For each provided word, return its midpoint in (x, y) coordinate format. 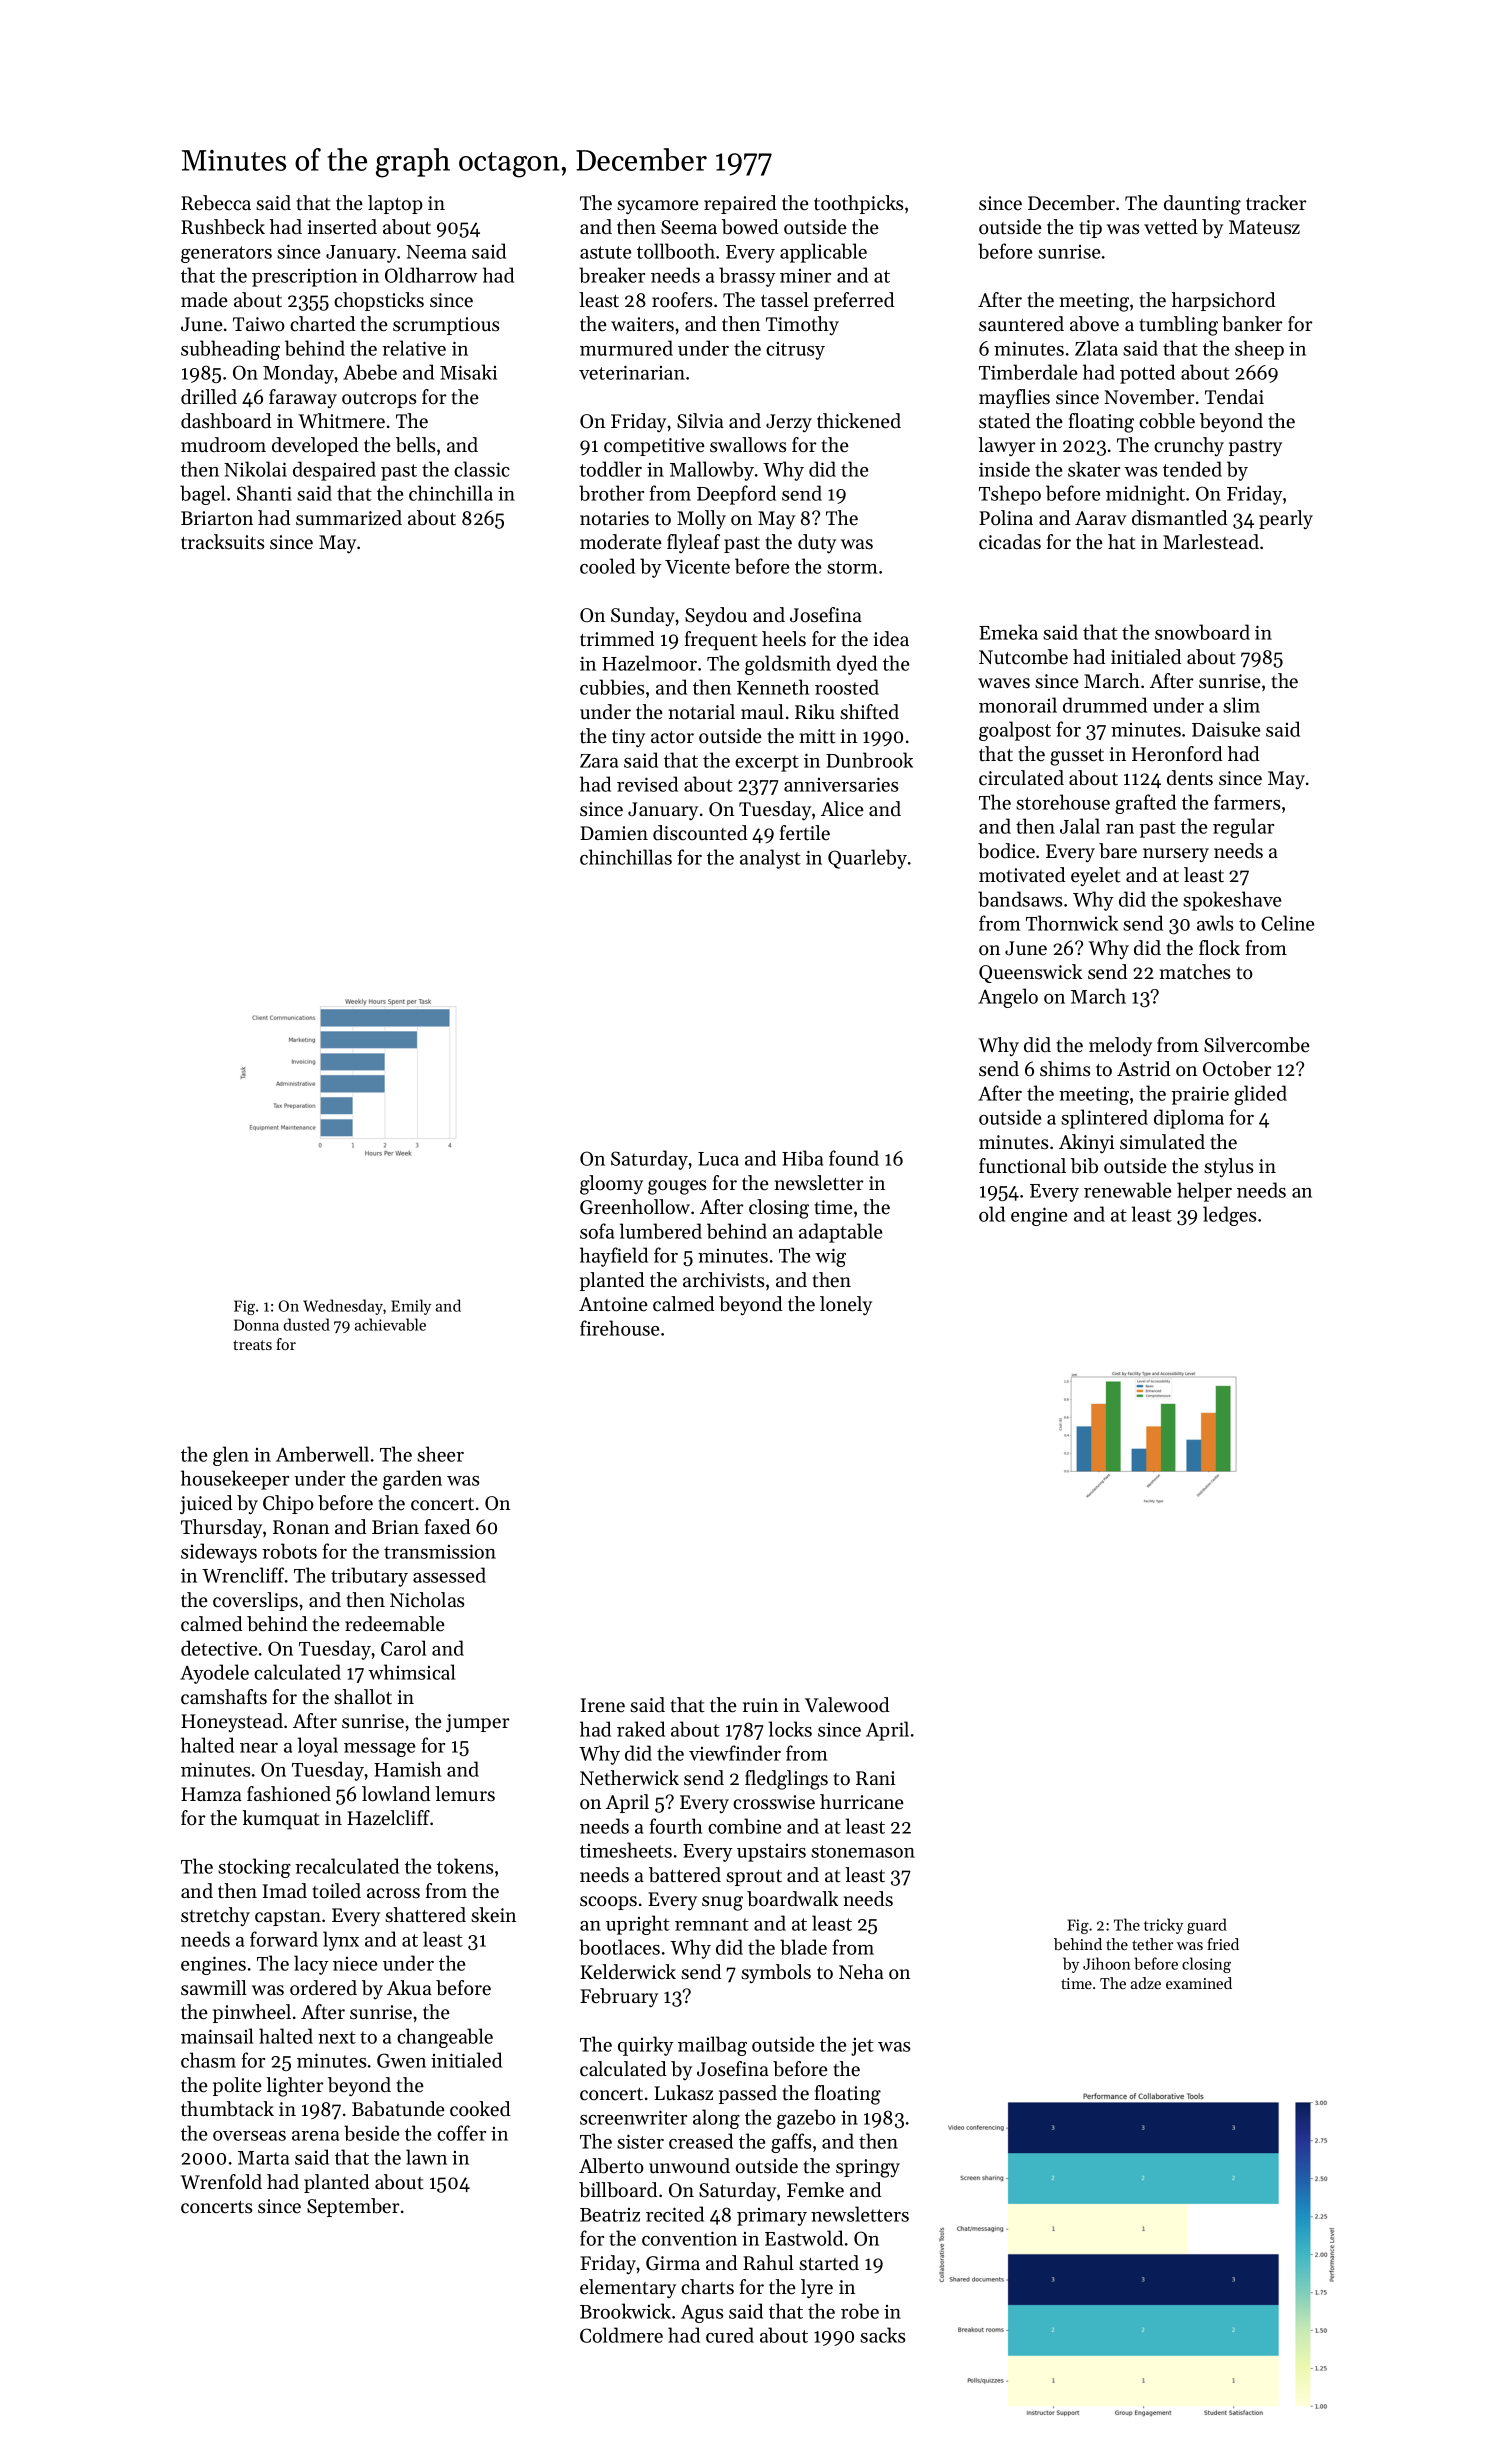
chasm (208, 2060)
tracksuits (222, 542)
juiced (206, 1505)
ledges (1229, 1216)
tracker (1276, 203)
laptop (395, 204)
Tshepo (1010, 495)
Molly (701, 520)
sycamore (658, 207)
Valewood (847, 1705)
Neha (861, 1972)
